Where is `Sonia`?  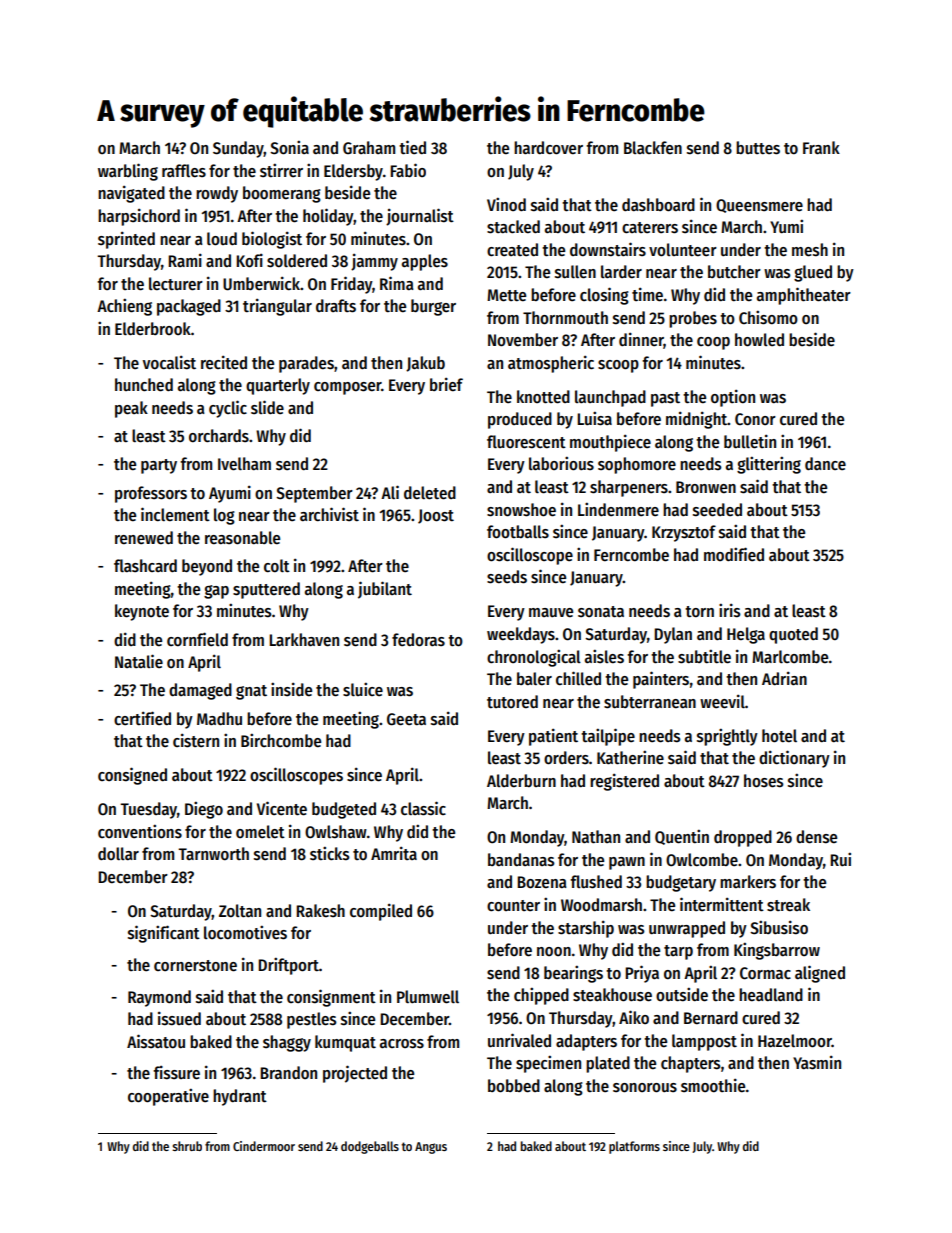
Sonia is located at coordinates (289, 147).
